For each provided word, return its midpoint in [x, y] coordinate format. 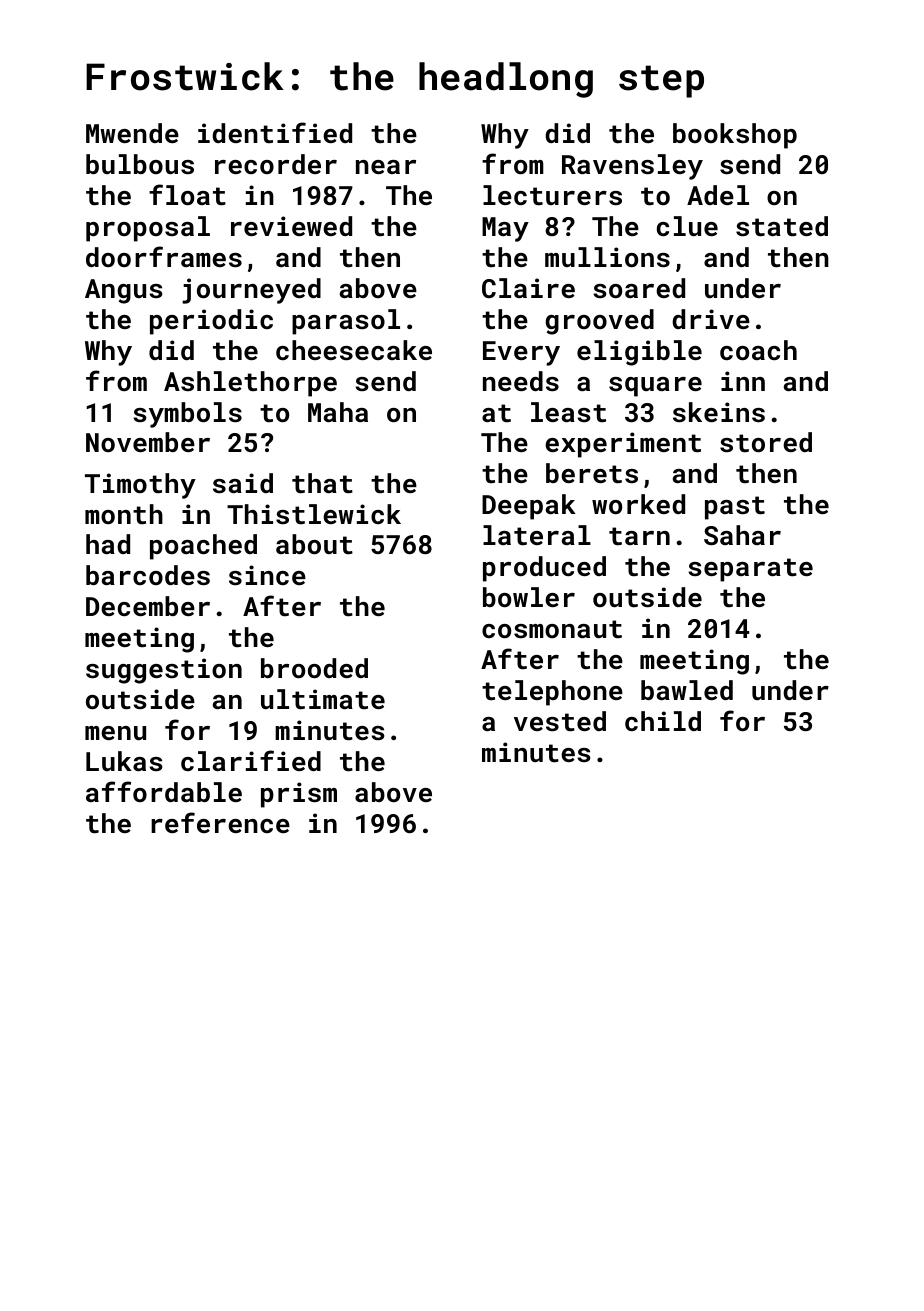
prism [299, 795]
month [124, 514]
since [267, 575]
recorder [276, 164]
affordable [164, 791]
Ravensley [632, 167]
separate [750, 570]
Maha [338, 412]
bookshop [735, 136]
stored [766, 442]
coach [758, 350]
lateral [537, 535]
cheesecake [354, 350]
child [663, 721]
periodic [211, 322]
